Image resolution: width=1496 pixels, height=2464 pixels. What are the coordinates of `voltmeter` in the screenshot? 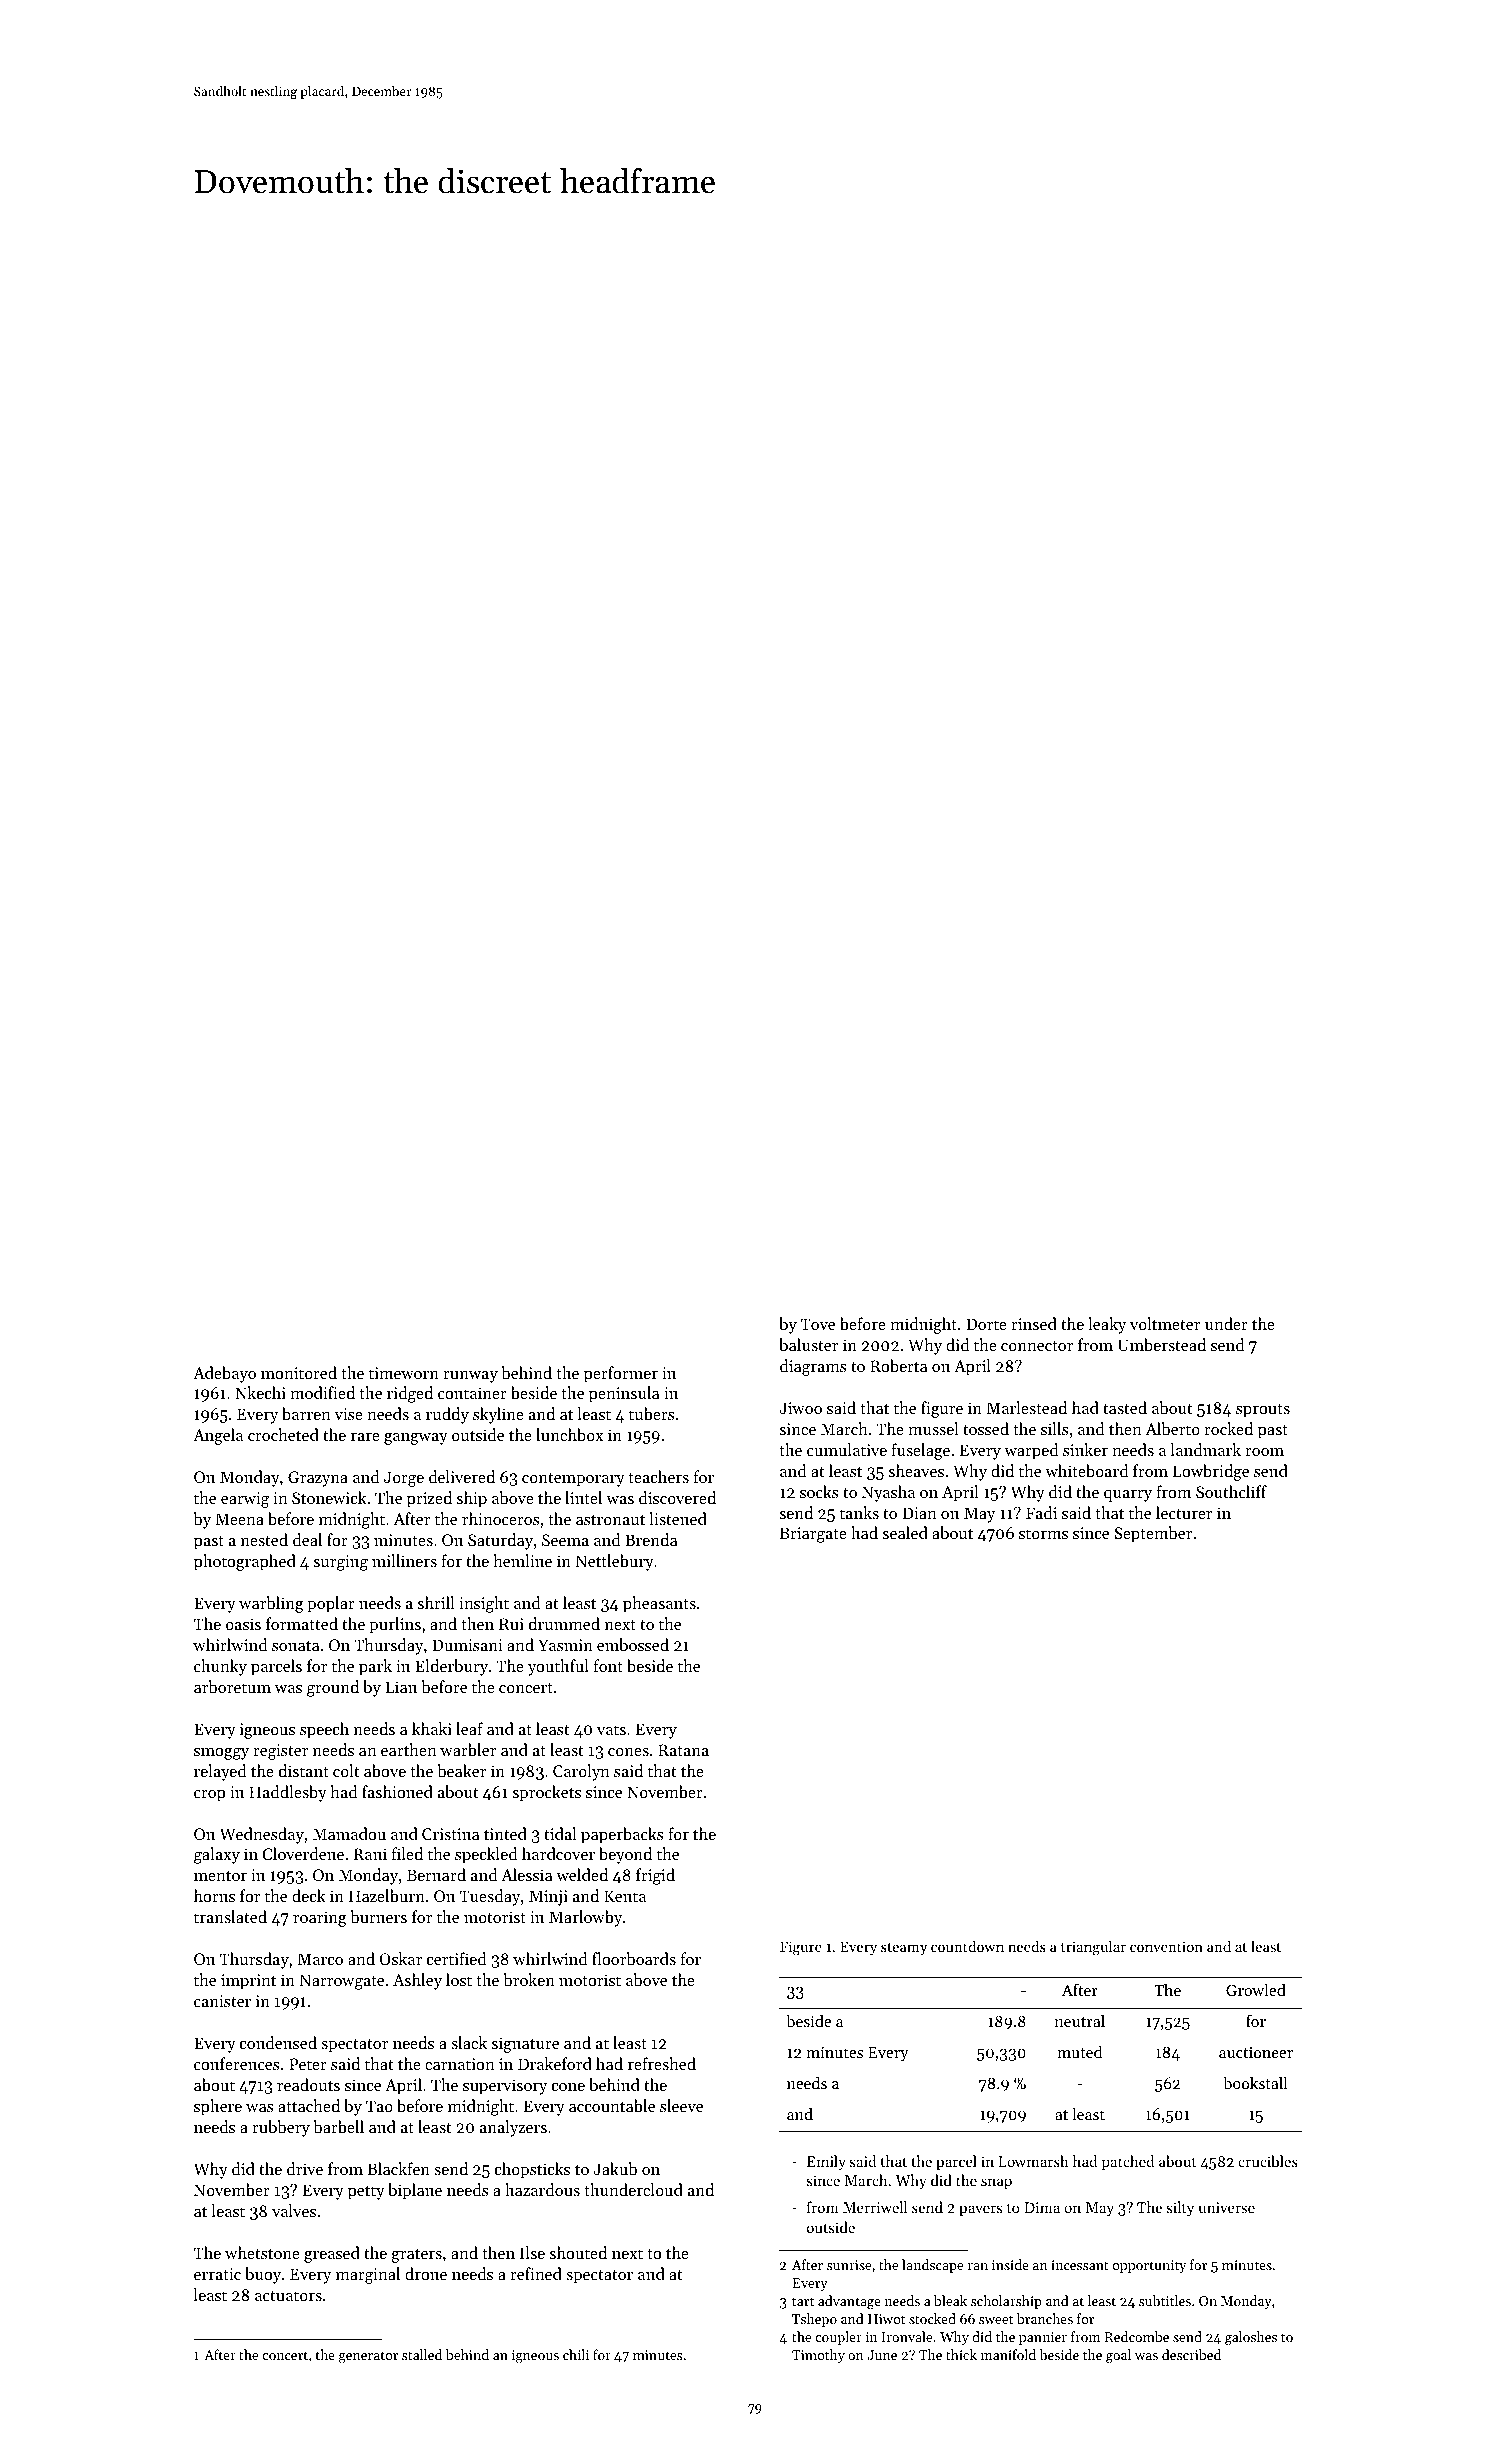 It's located at (1165, 1323).
